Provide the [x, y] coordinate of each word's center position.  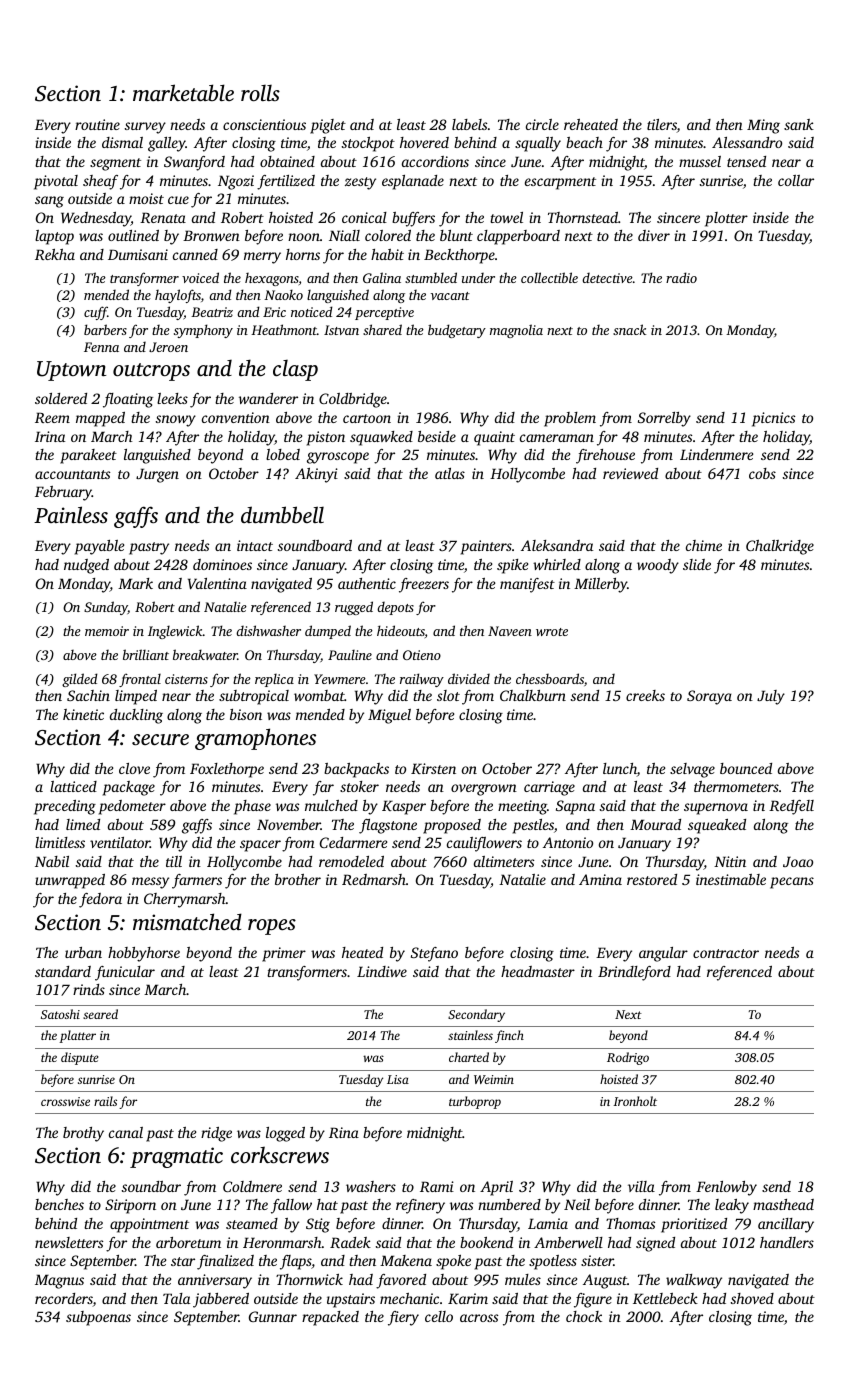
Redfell [791, 807]
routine [97, 124]
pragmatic [176, 1157]
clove [134, 768]
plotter [726, 219]
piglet [328, 126]
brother [298, 879]
